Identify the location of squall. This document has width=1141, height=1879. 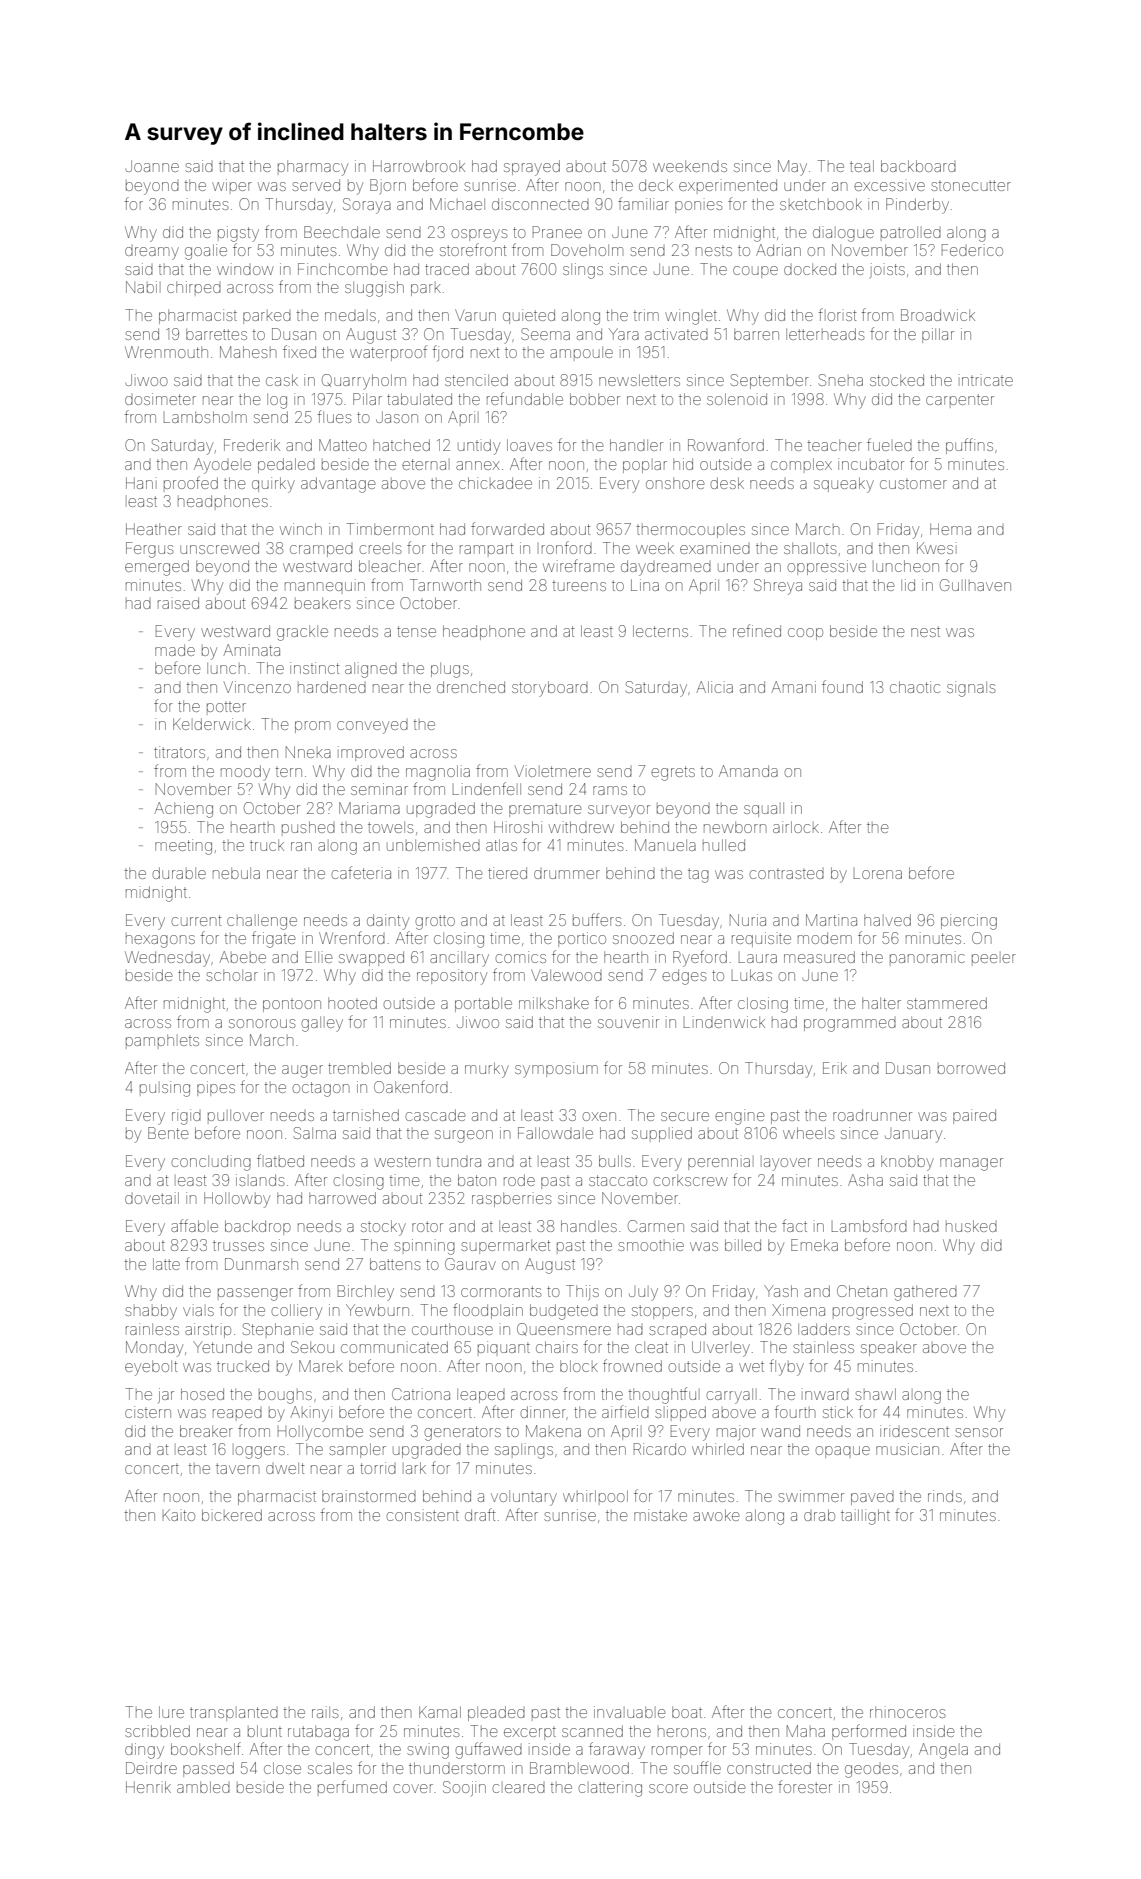
(764, 809).
